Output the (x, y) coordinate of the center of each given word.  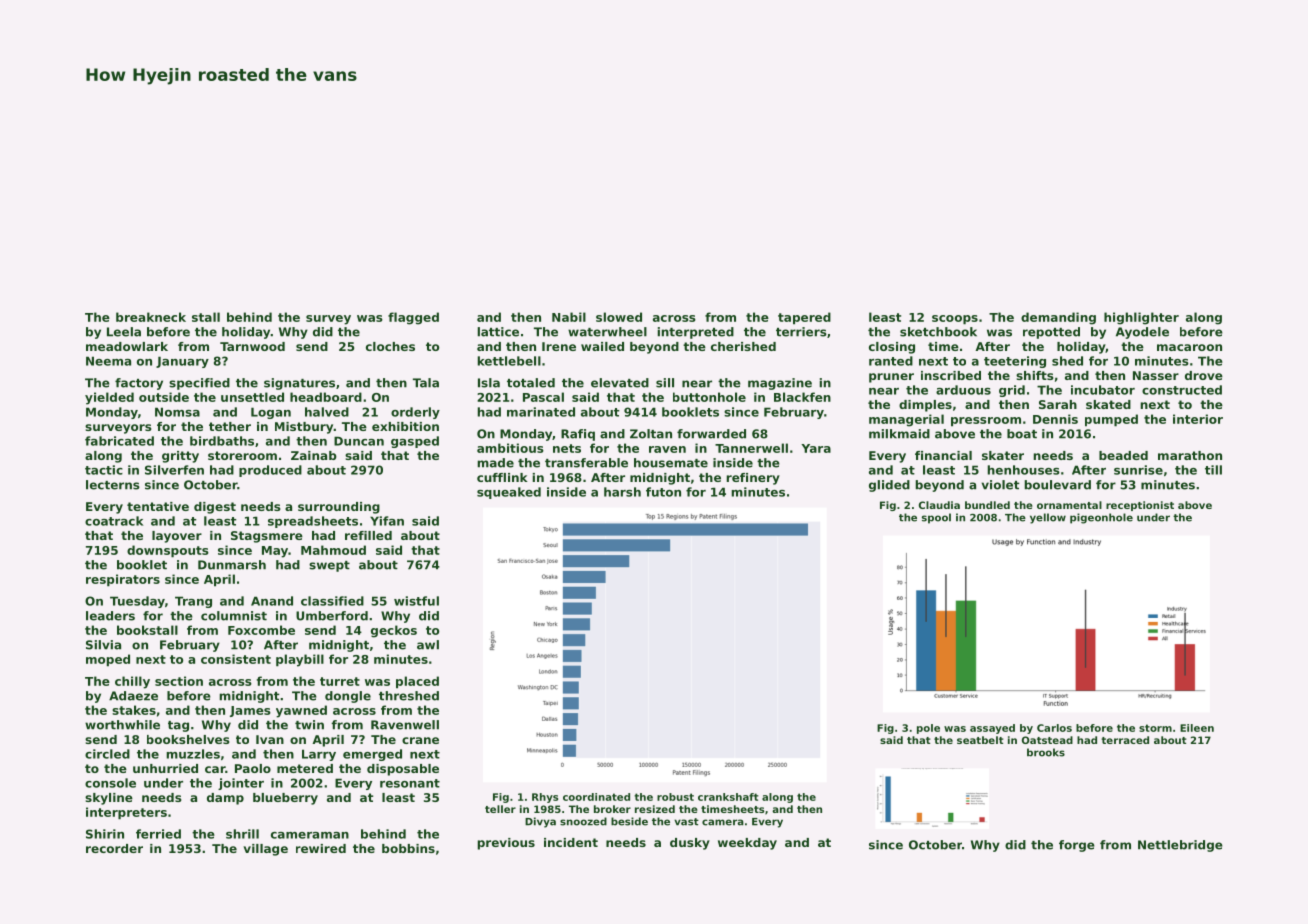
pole (928, 729)
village (265, 850)
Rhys (545, 798)
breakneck (151, 317)
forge (1077, 846)
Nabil (569, 317)
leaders (110, 616)
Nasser (1156, 375)
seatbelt (980, 740)
